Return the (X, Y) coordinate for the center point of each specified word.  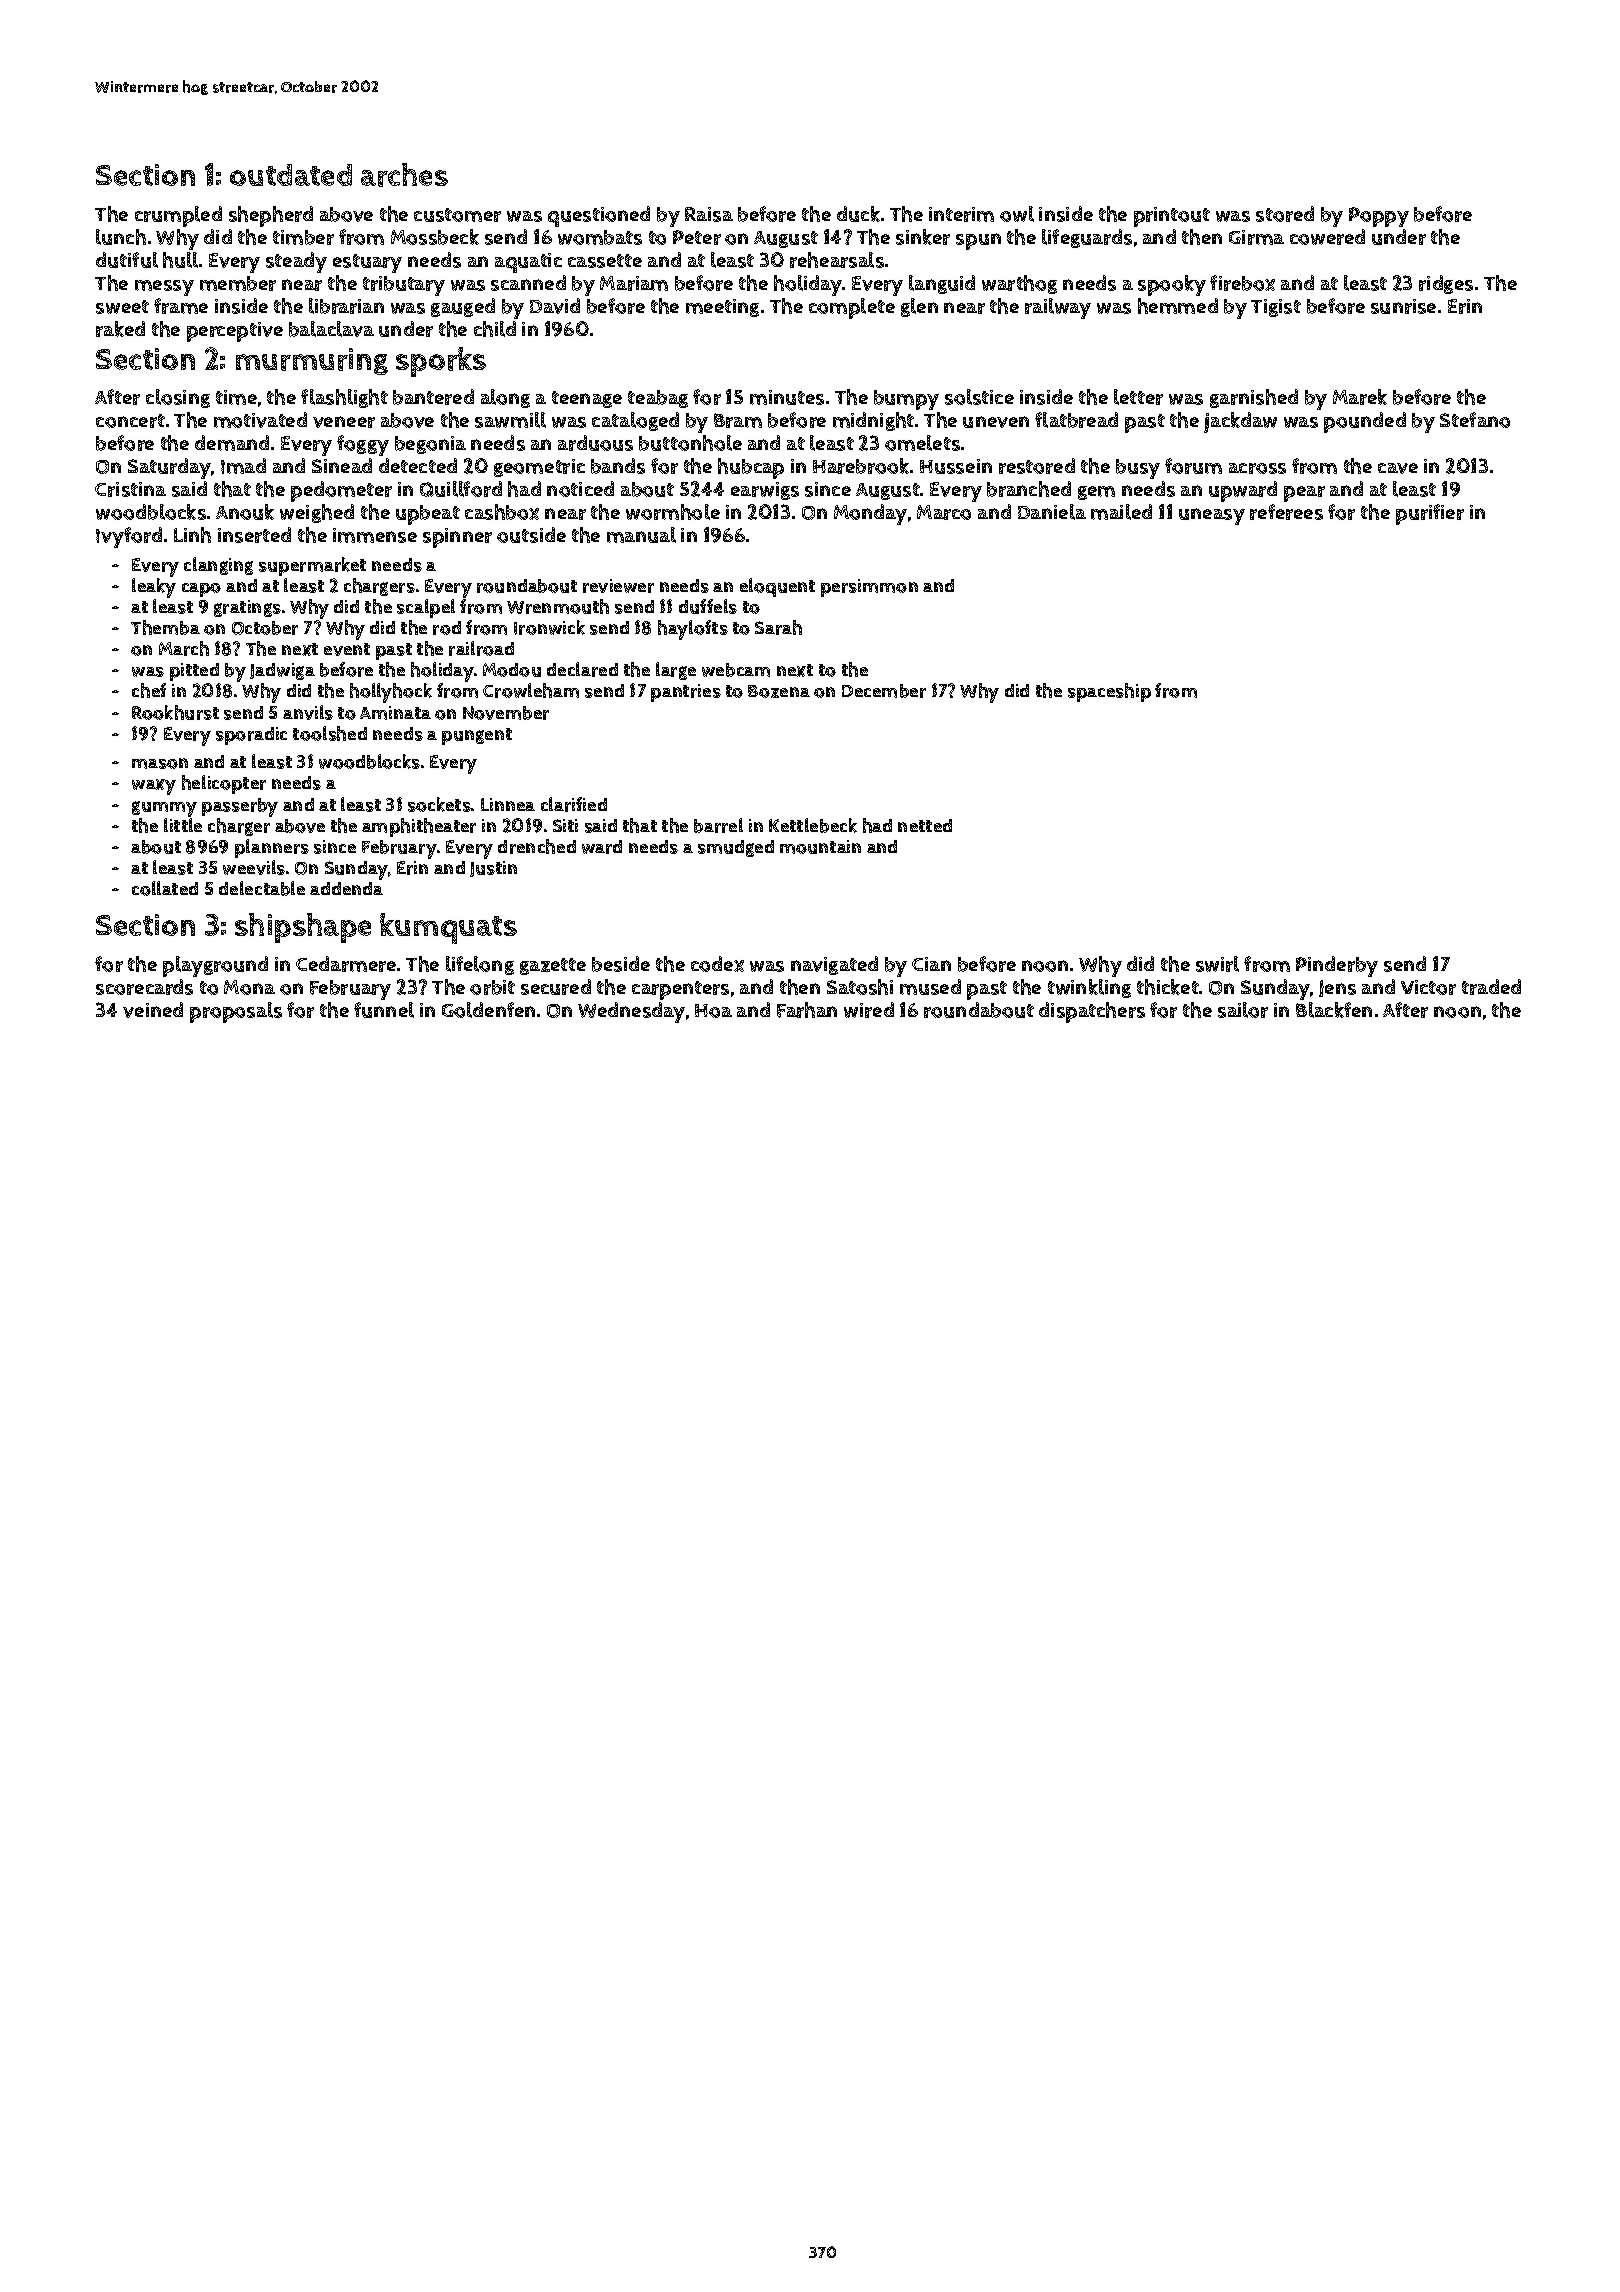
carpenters (680, 990)
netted (925, 825)
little (183, 825)
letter (1138, 397)
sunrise (1403, 306)
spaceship (1109, 692)
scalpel (426, 608)
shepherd (271, 216)
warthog (1019, 284)
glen (919, 307)
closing (178, 398)
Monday (870, 514)
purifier (1430, 514)
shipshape (303, 928)
